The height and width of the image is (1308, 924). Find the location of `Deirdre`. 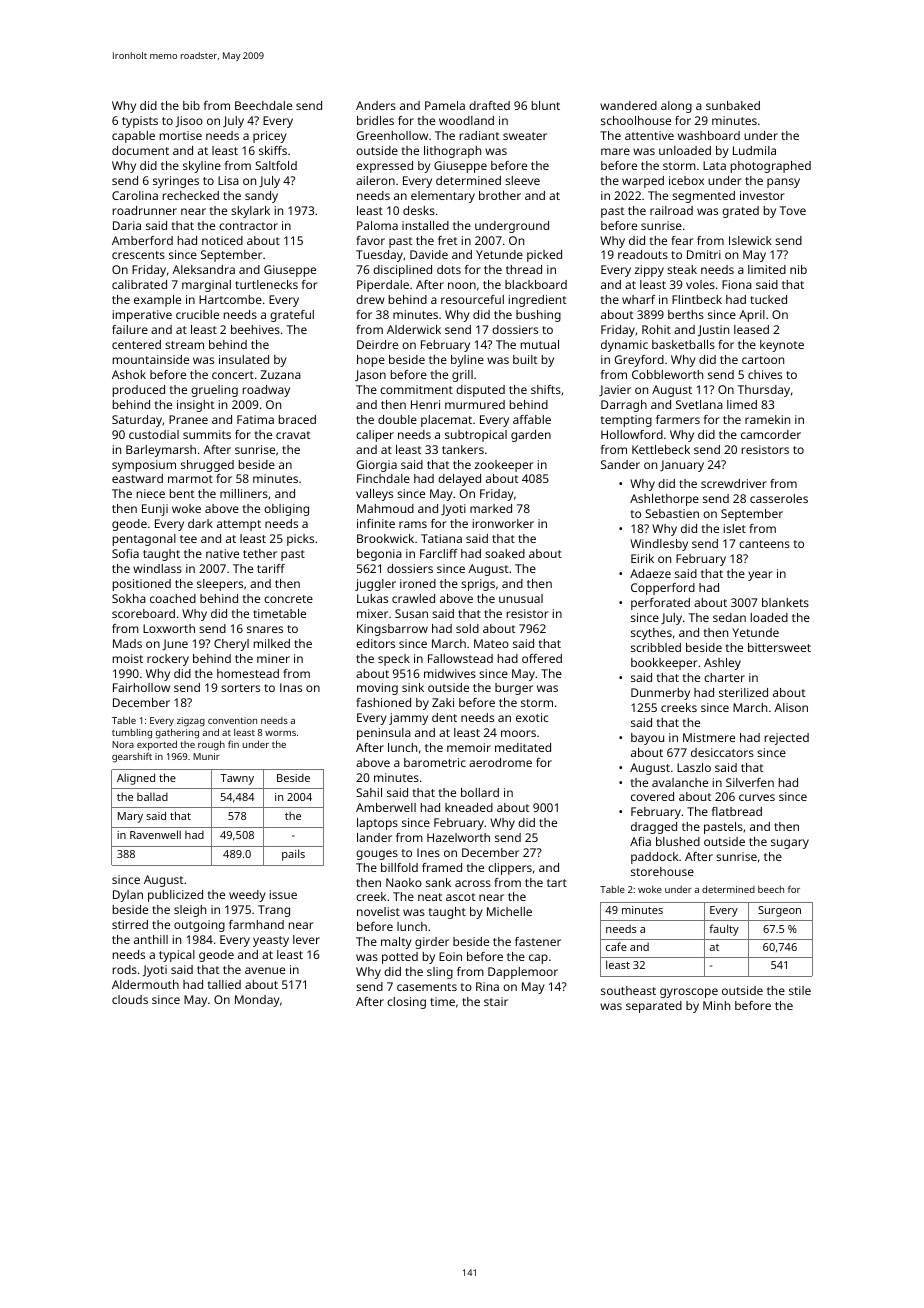

Deirdre is located at coordinates (377, 344).
